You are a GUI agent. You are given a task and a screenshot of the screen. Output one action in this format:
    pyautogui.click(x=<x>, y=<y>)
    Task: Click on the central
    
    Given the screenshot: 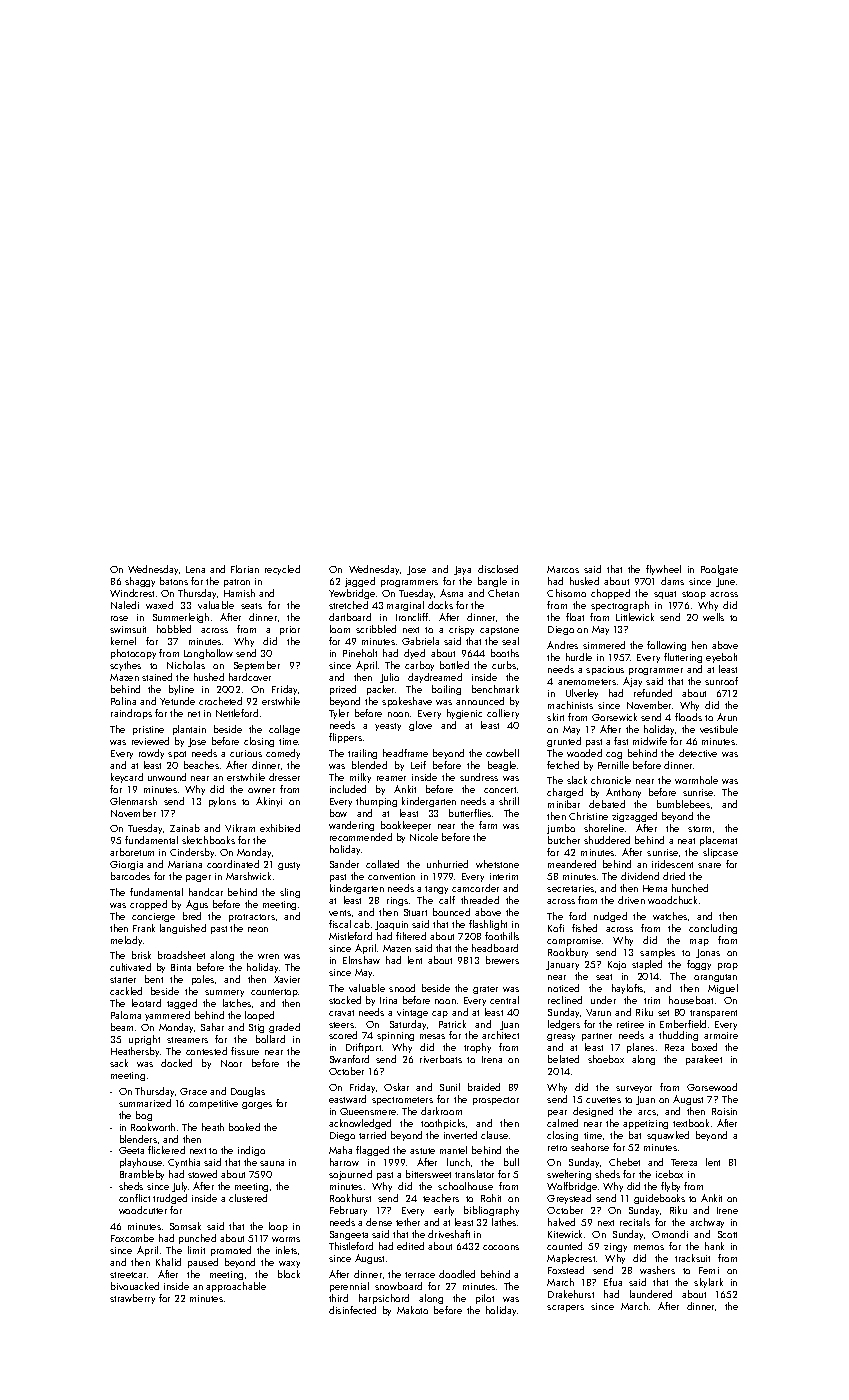 What is the action you would take?
    pyautogui.click(x=504, y=1000)
